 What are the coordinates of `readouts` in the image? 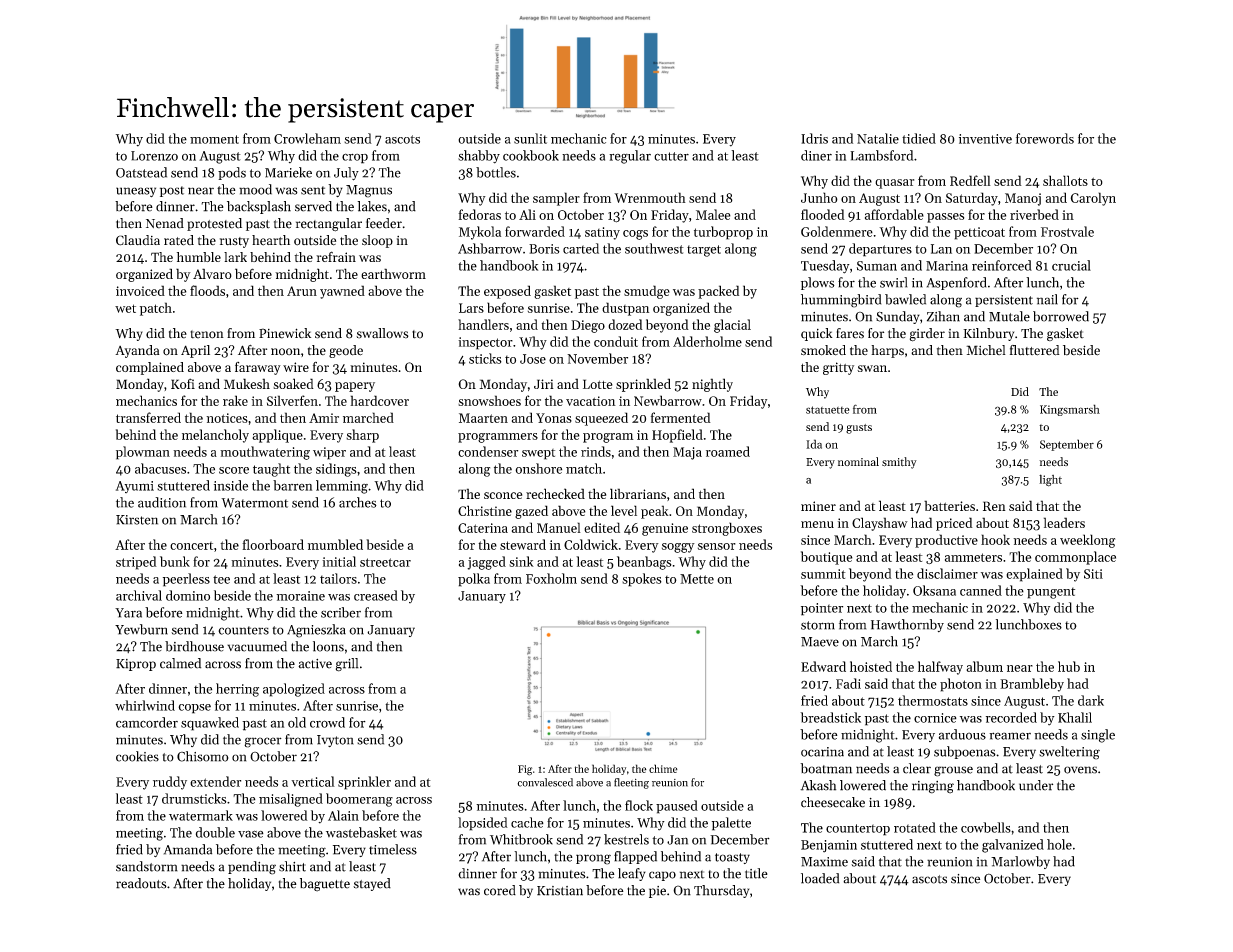 It's located at (141, 883).
